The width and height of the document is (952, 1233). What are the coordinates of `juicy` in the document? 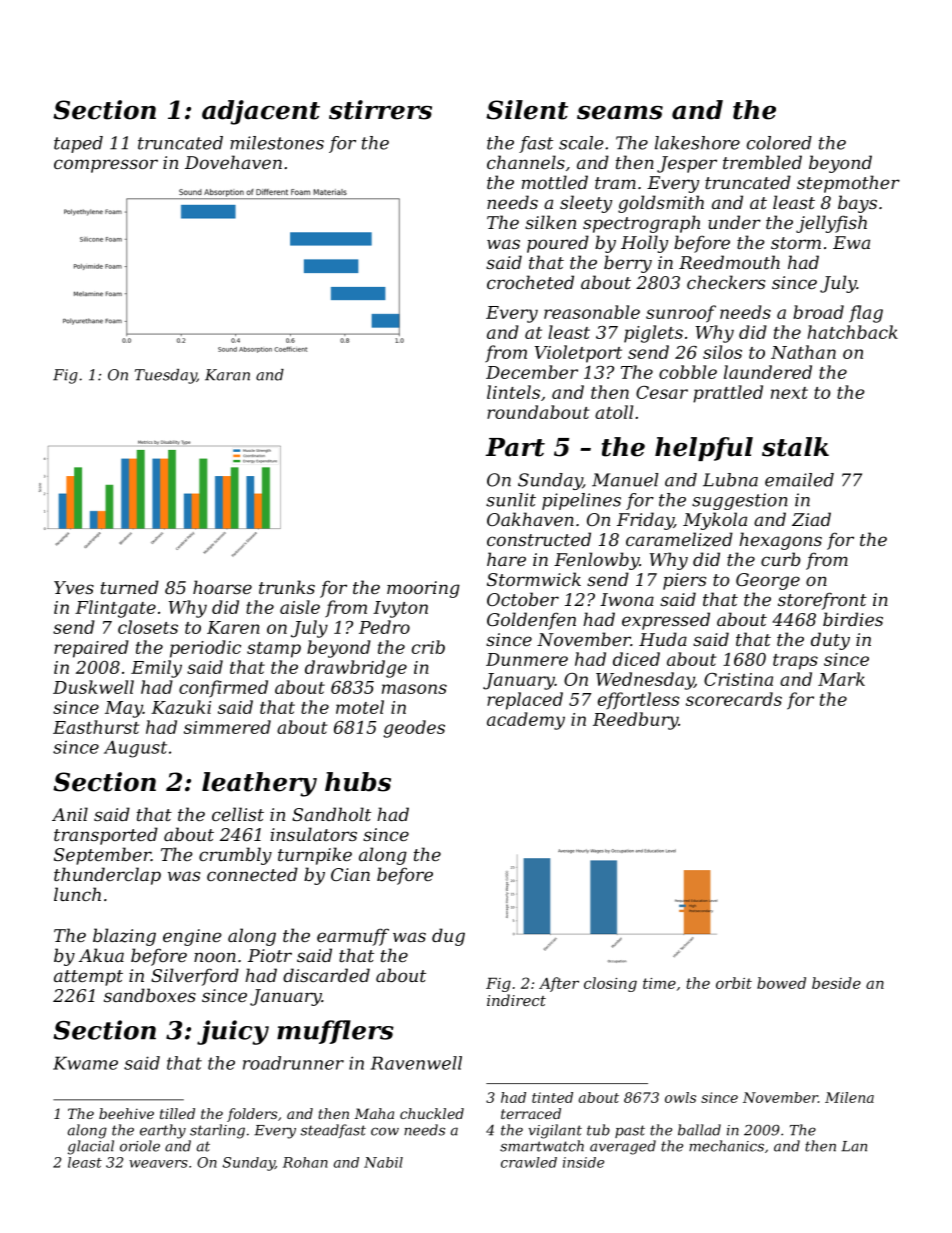 It's located at (233, 1032).
